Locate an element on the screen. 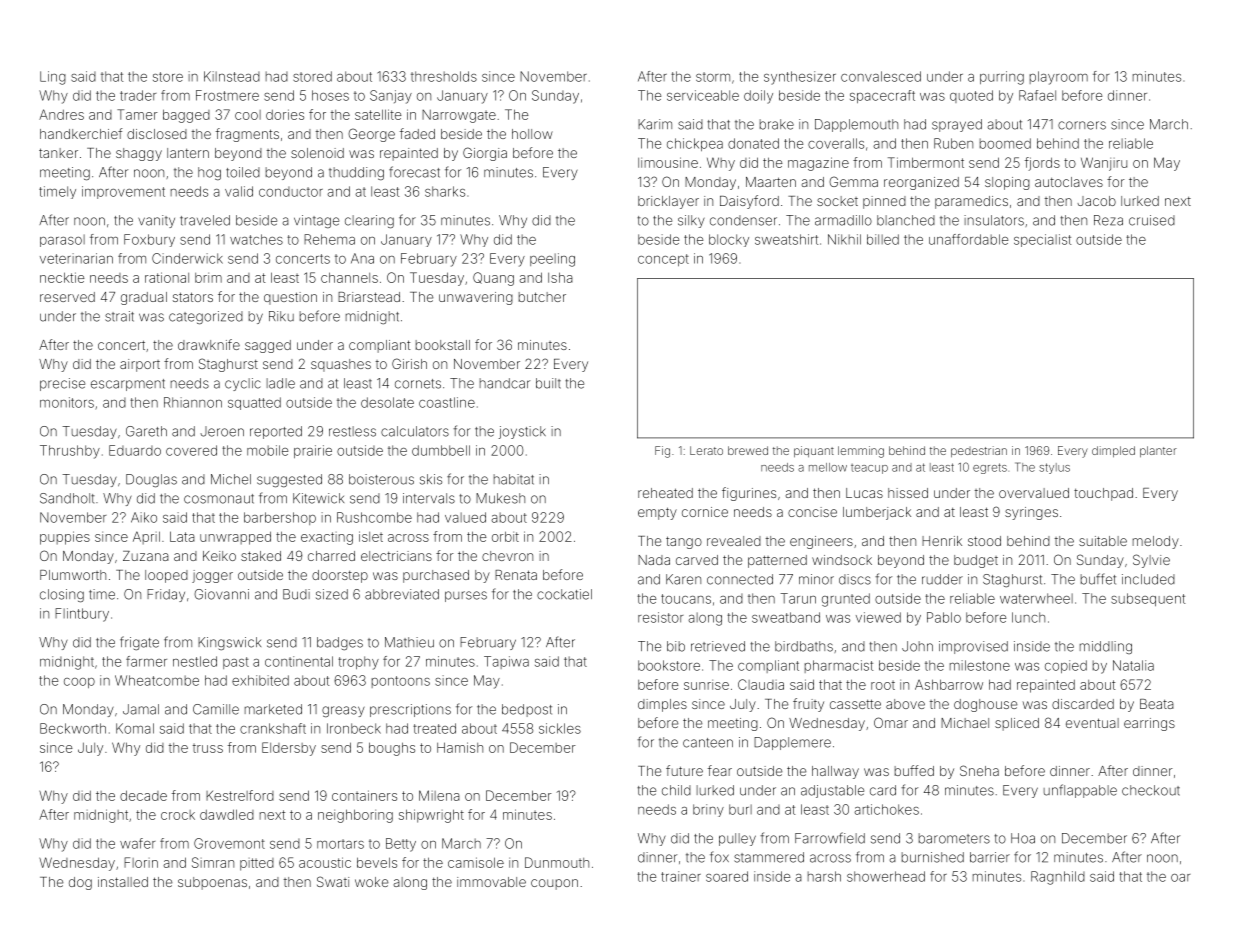  trader is located at coordinates (138, 95).
